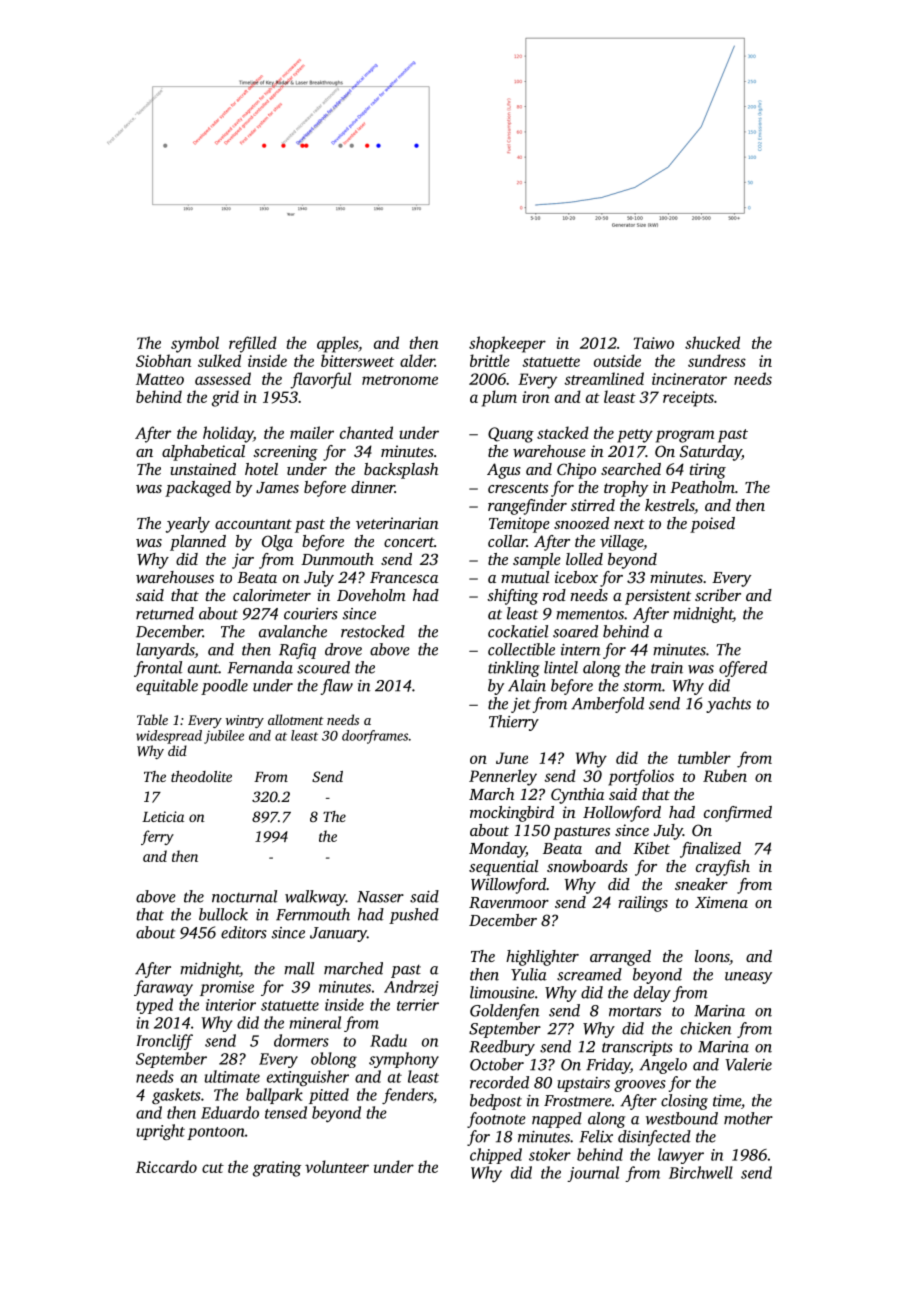 The width and height of the page is (908, 1316). Describe the element at coordinates (277, 1169) in the page. I see `grating` at that location.
